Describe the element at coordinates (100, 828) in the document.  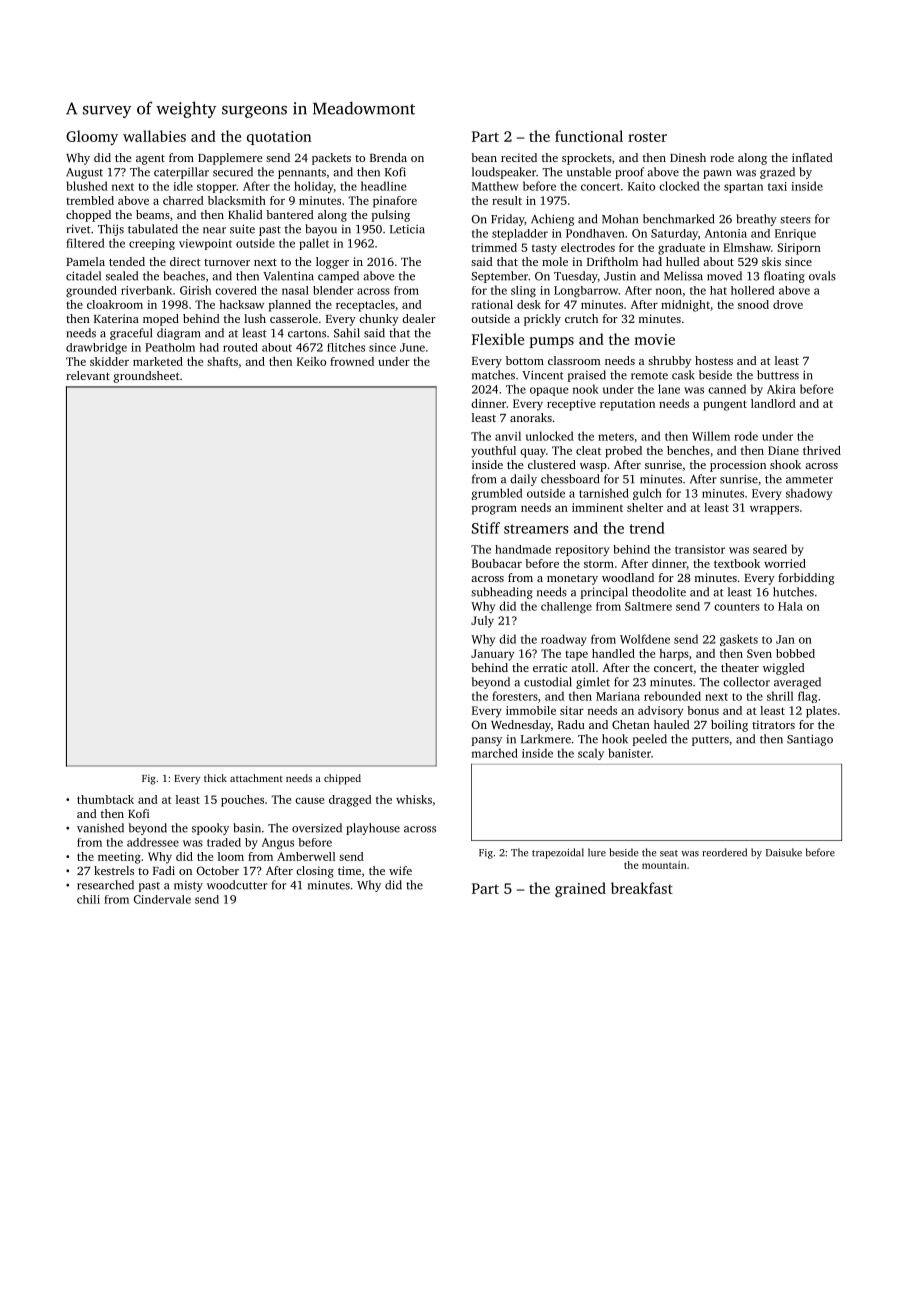
I see `vanished` at that location.
